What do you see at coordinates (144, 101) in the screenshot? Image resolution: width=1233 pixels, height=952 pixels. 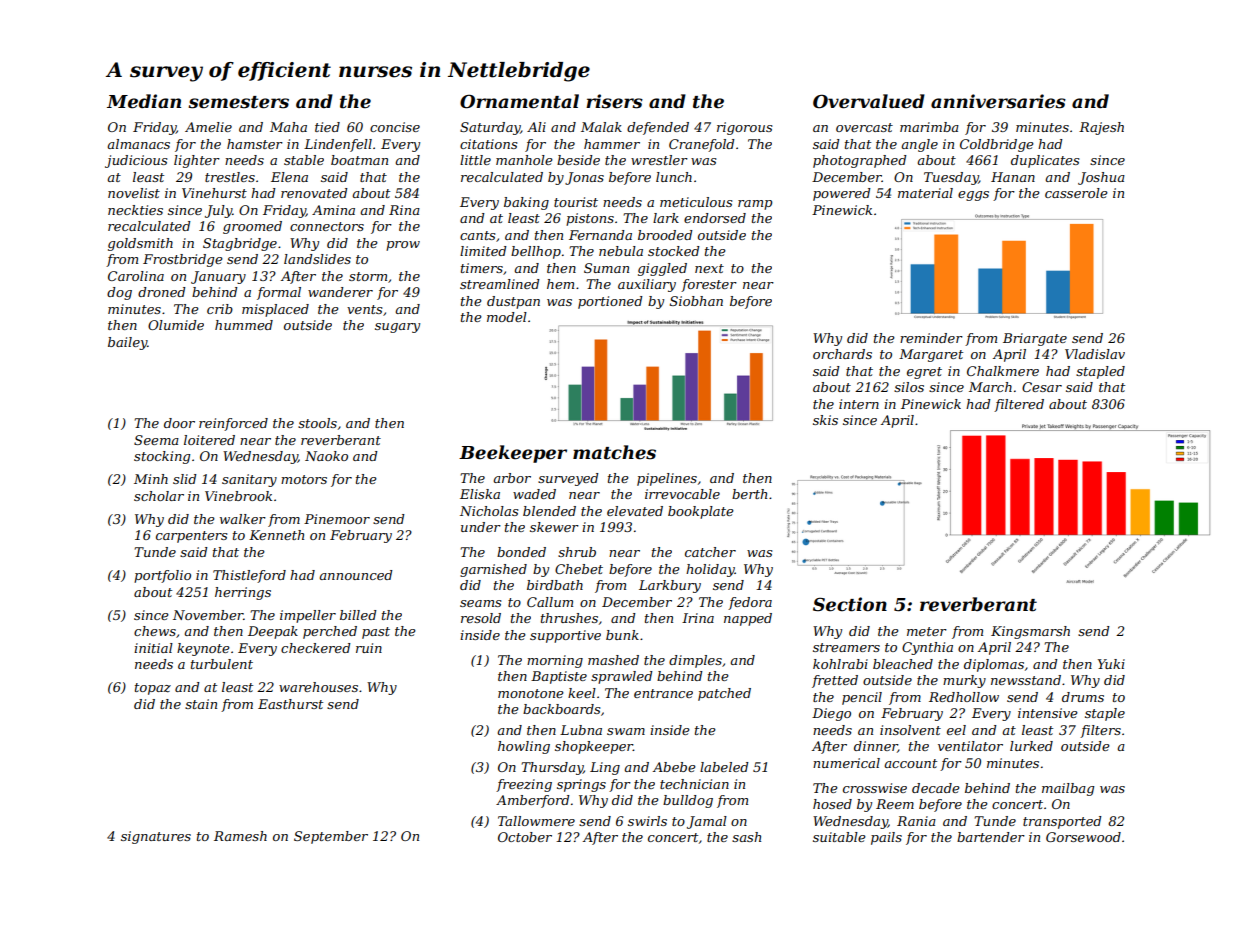 I see `Median` at bounding box center [144, 101].
